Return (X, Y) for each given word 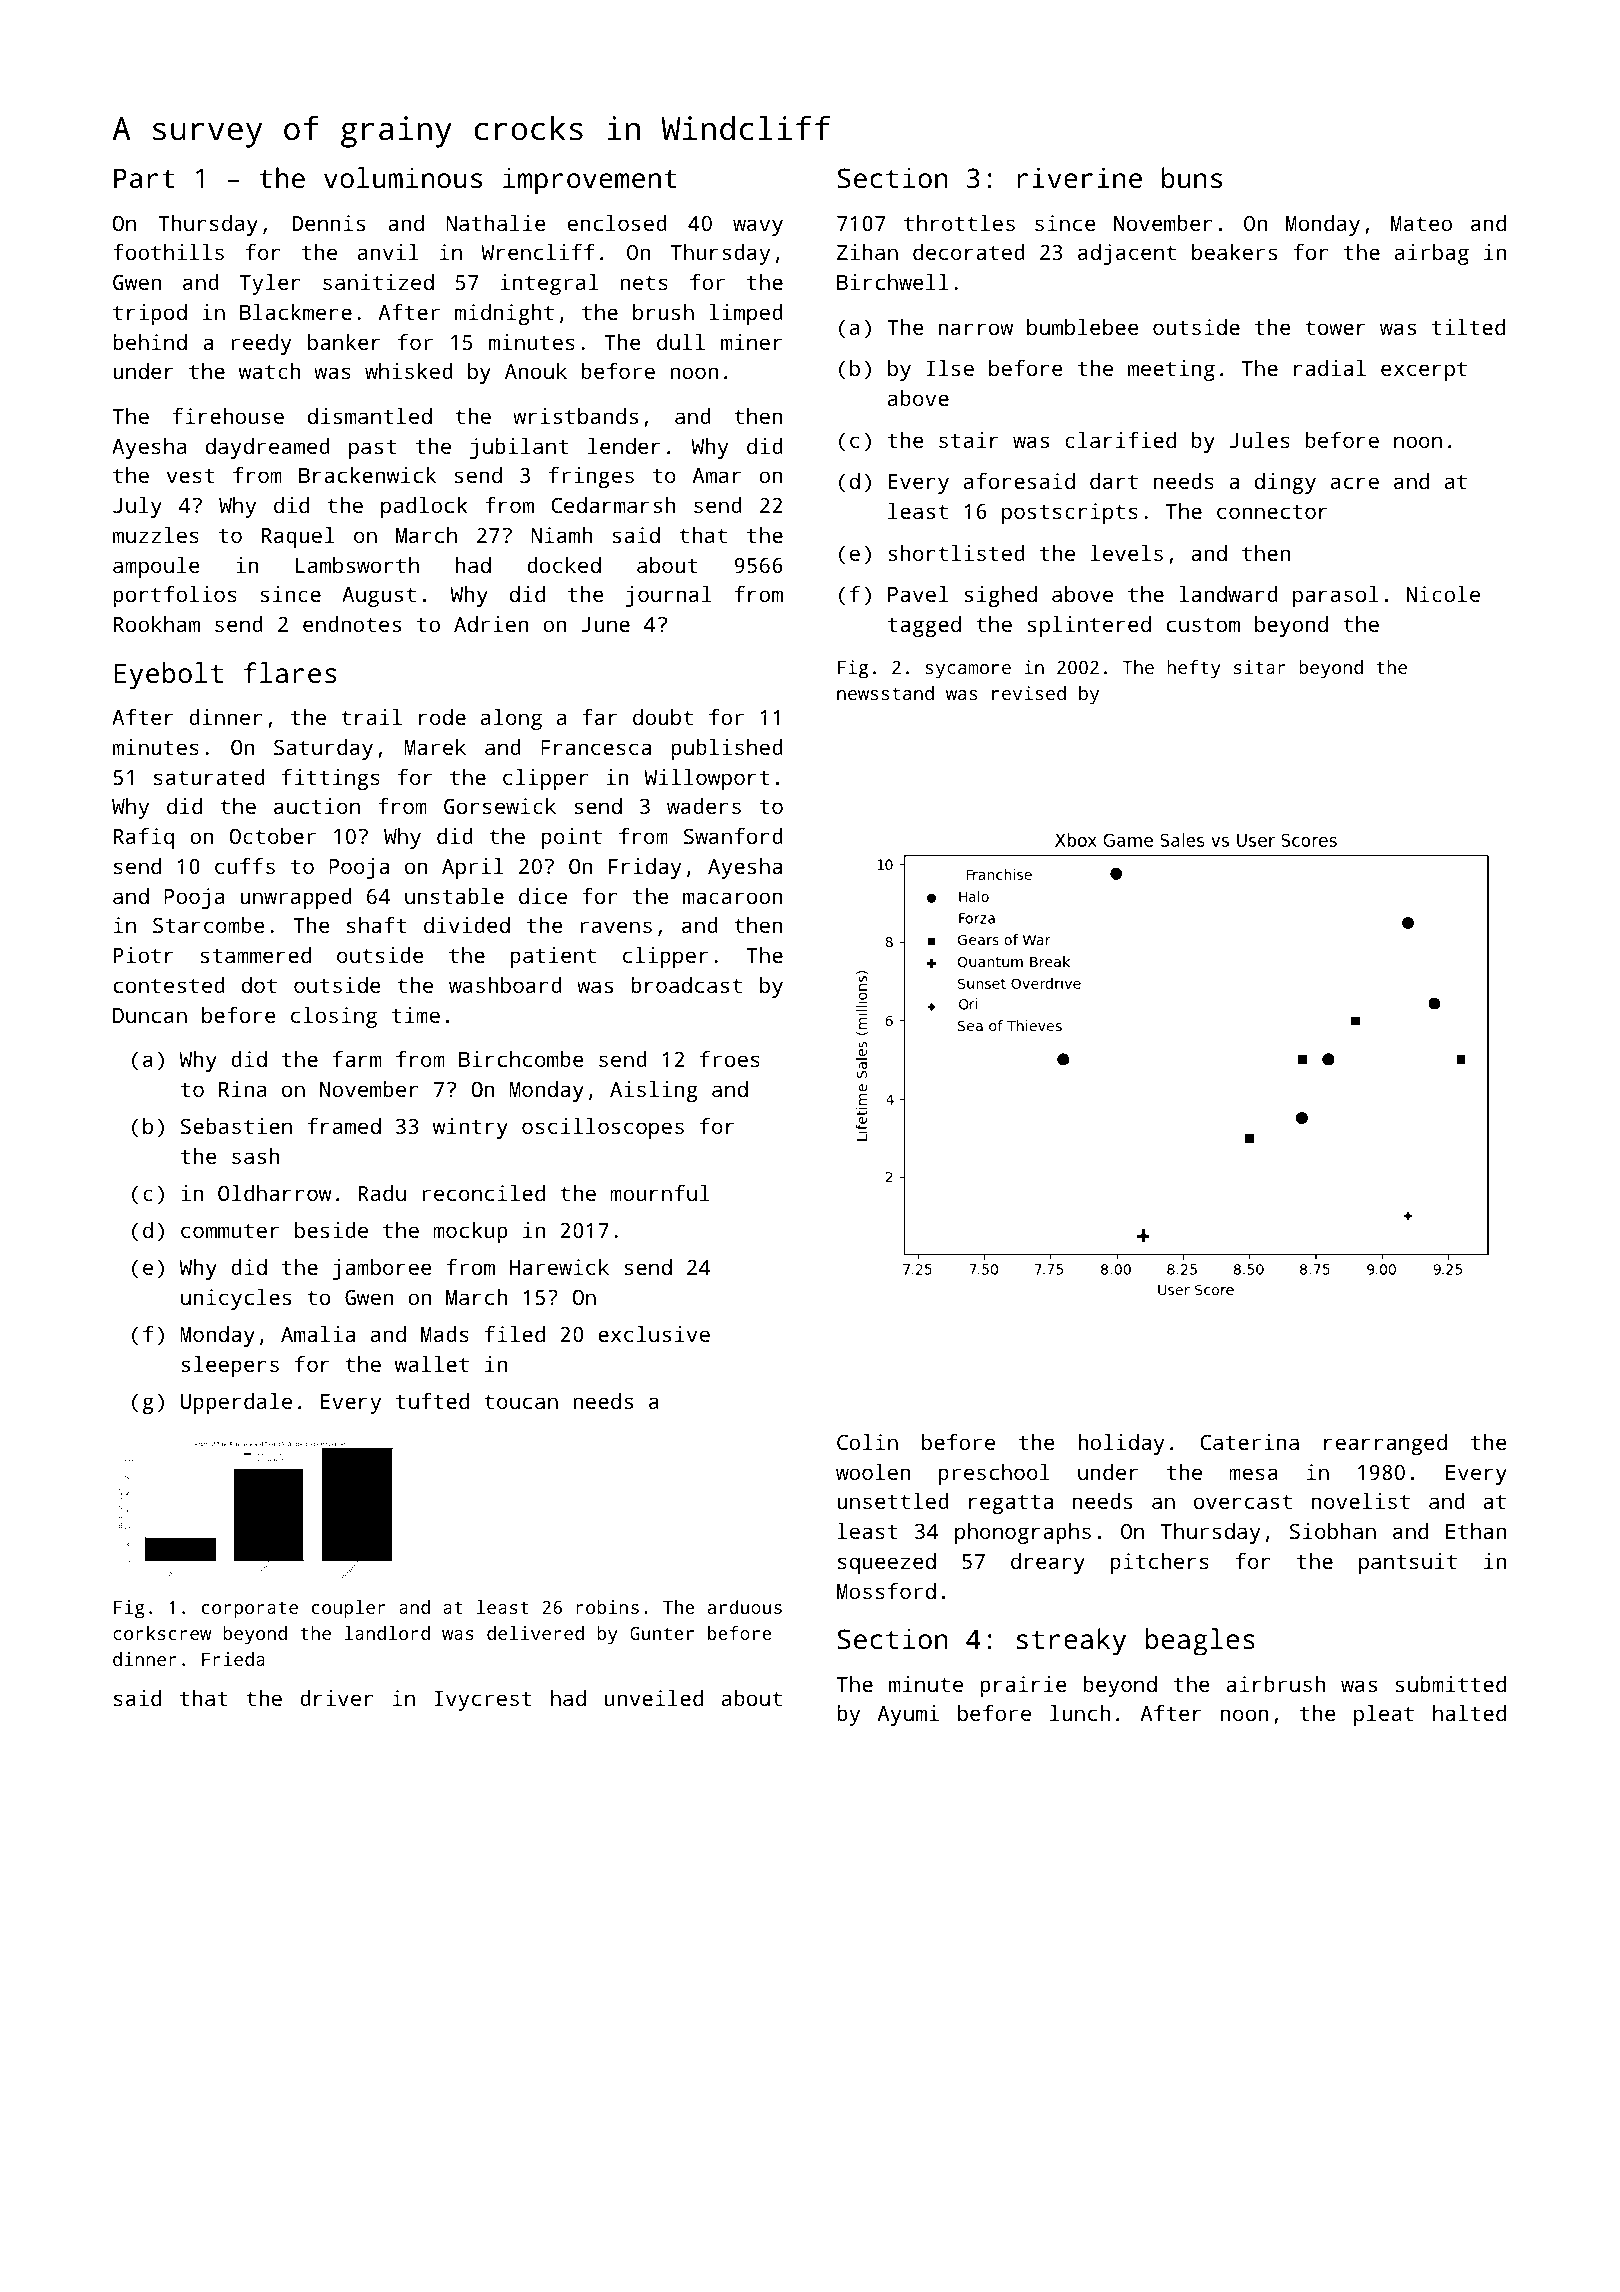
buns (1192, 177)
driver (336, 1698)
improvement (590, 181)
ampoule (156, 567)
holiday (1121, 1444)
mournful (660, 1193)
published (727, 749)
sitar (1260, 667)
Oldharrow (275, 1193)
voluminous (403, 177)
